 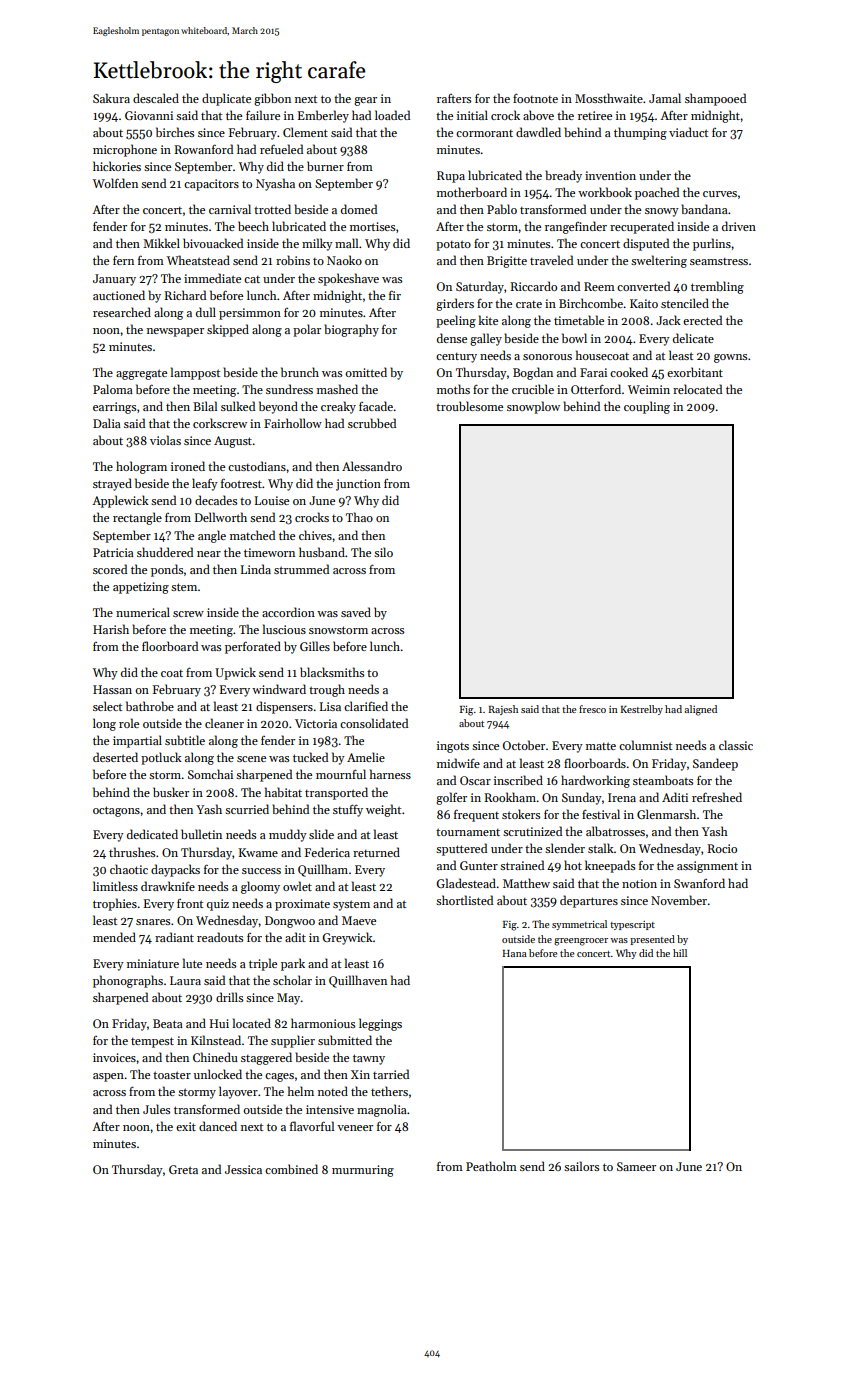 What do you see at coordinates (114, 1057) in the screenshot?
I see `invoices` at bounding box center [114, 1057].
